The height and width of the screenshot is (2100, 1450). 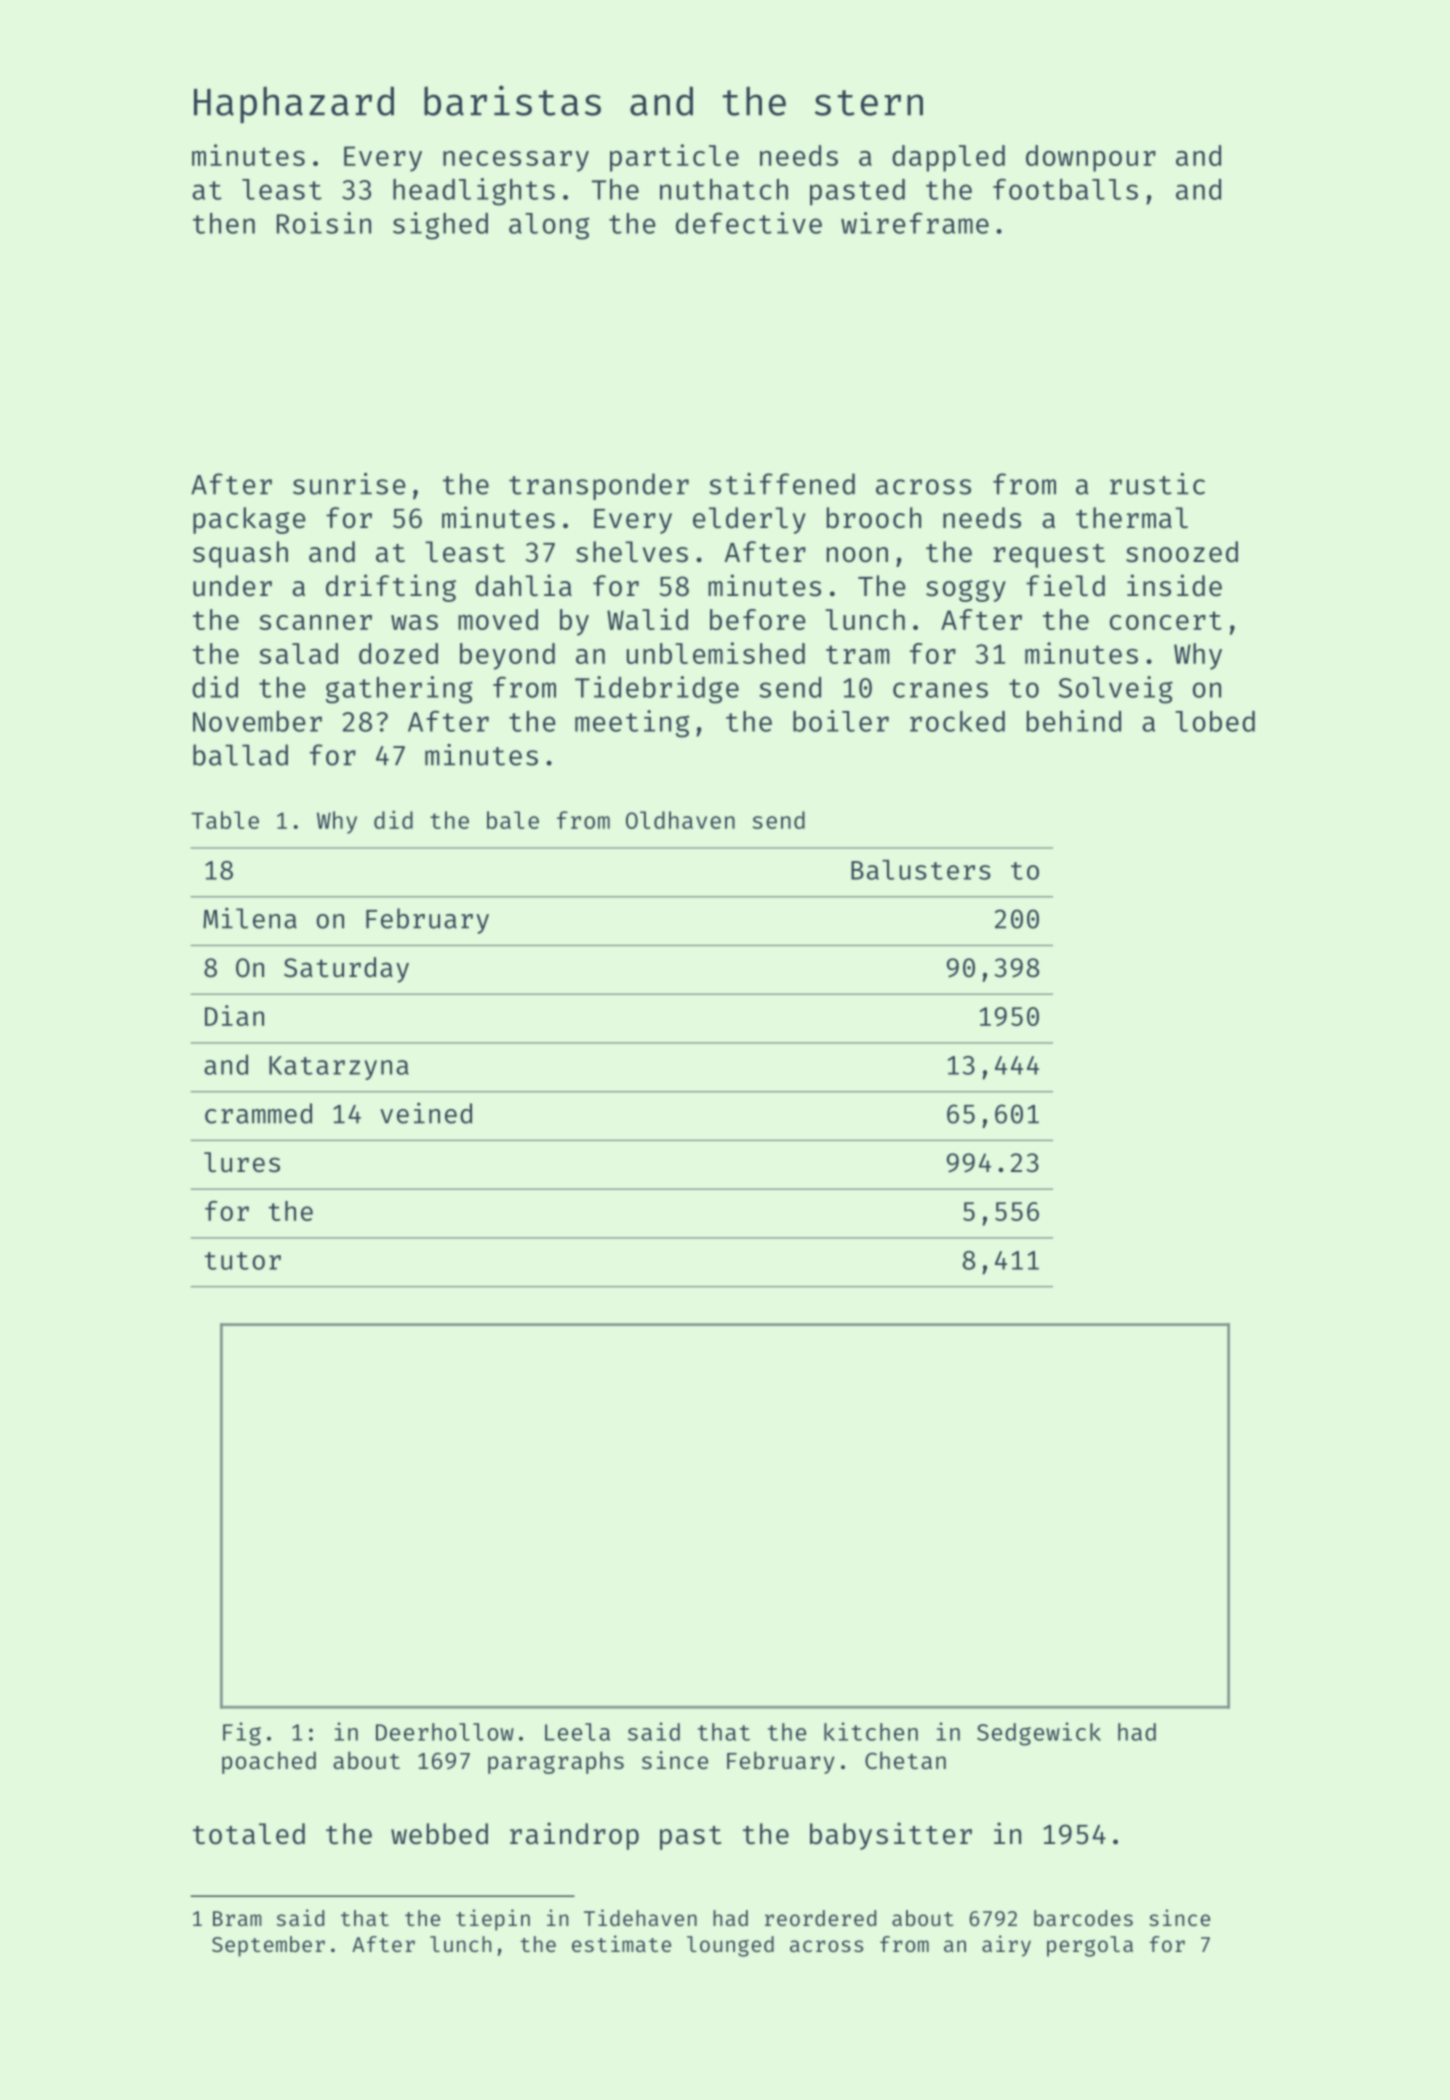 I want to click on veined, so click(x=426, y=1113).
